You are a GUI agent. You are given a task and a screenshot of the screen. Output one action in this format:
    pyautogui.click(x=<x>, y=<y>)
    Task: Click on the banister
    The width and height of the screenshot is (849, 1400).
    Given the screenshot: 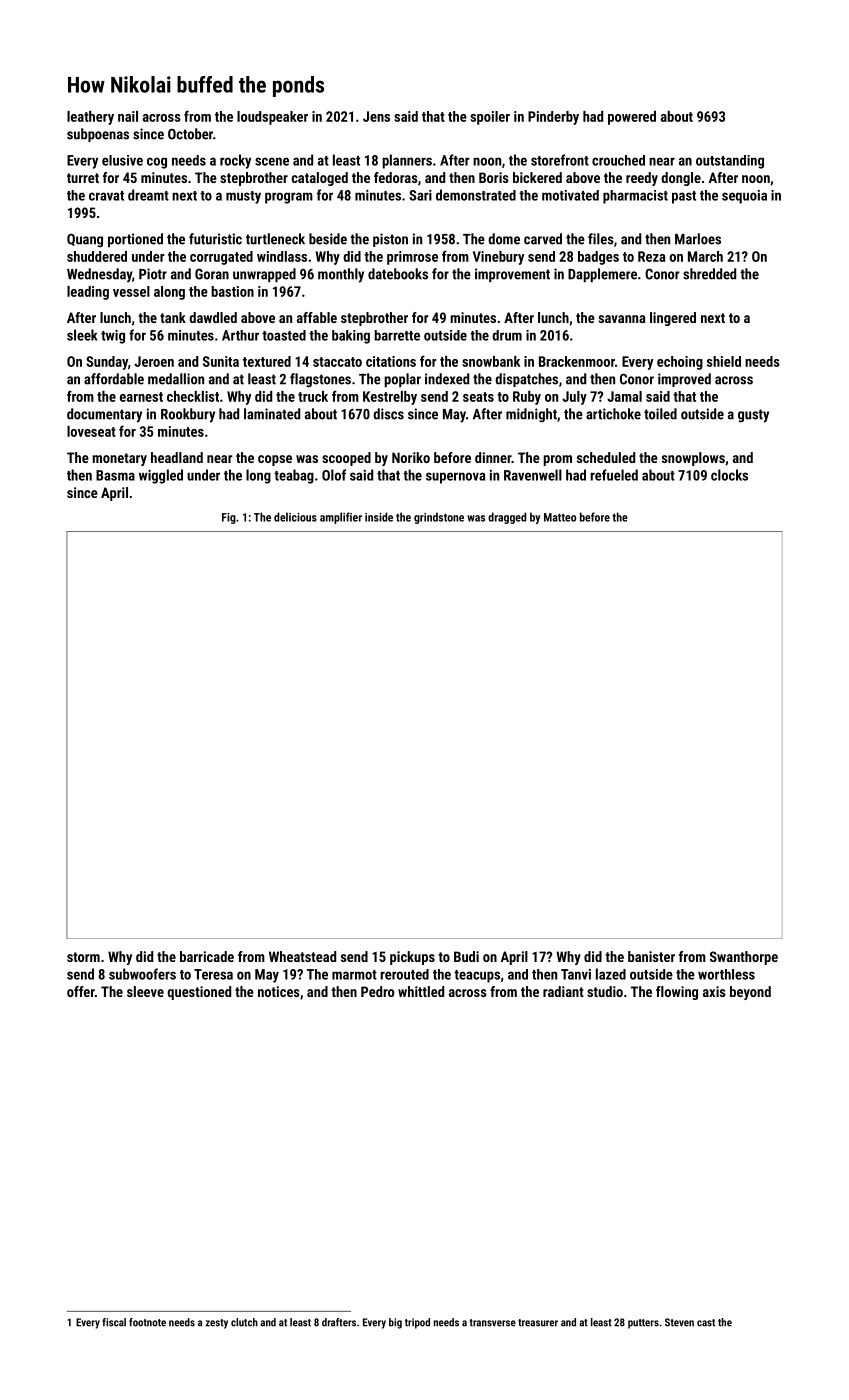 What is the action you would take?
    pyautogui.click(x=651, y=956)
